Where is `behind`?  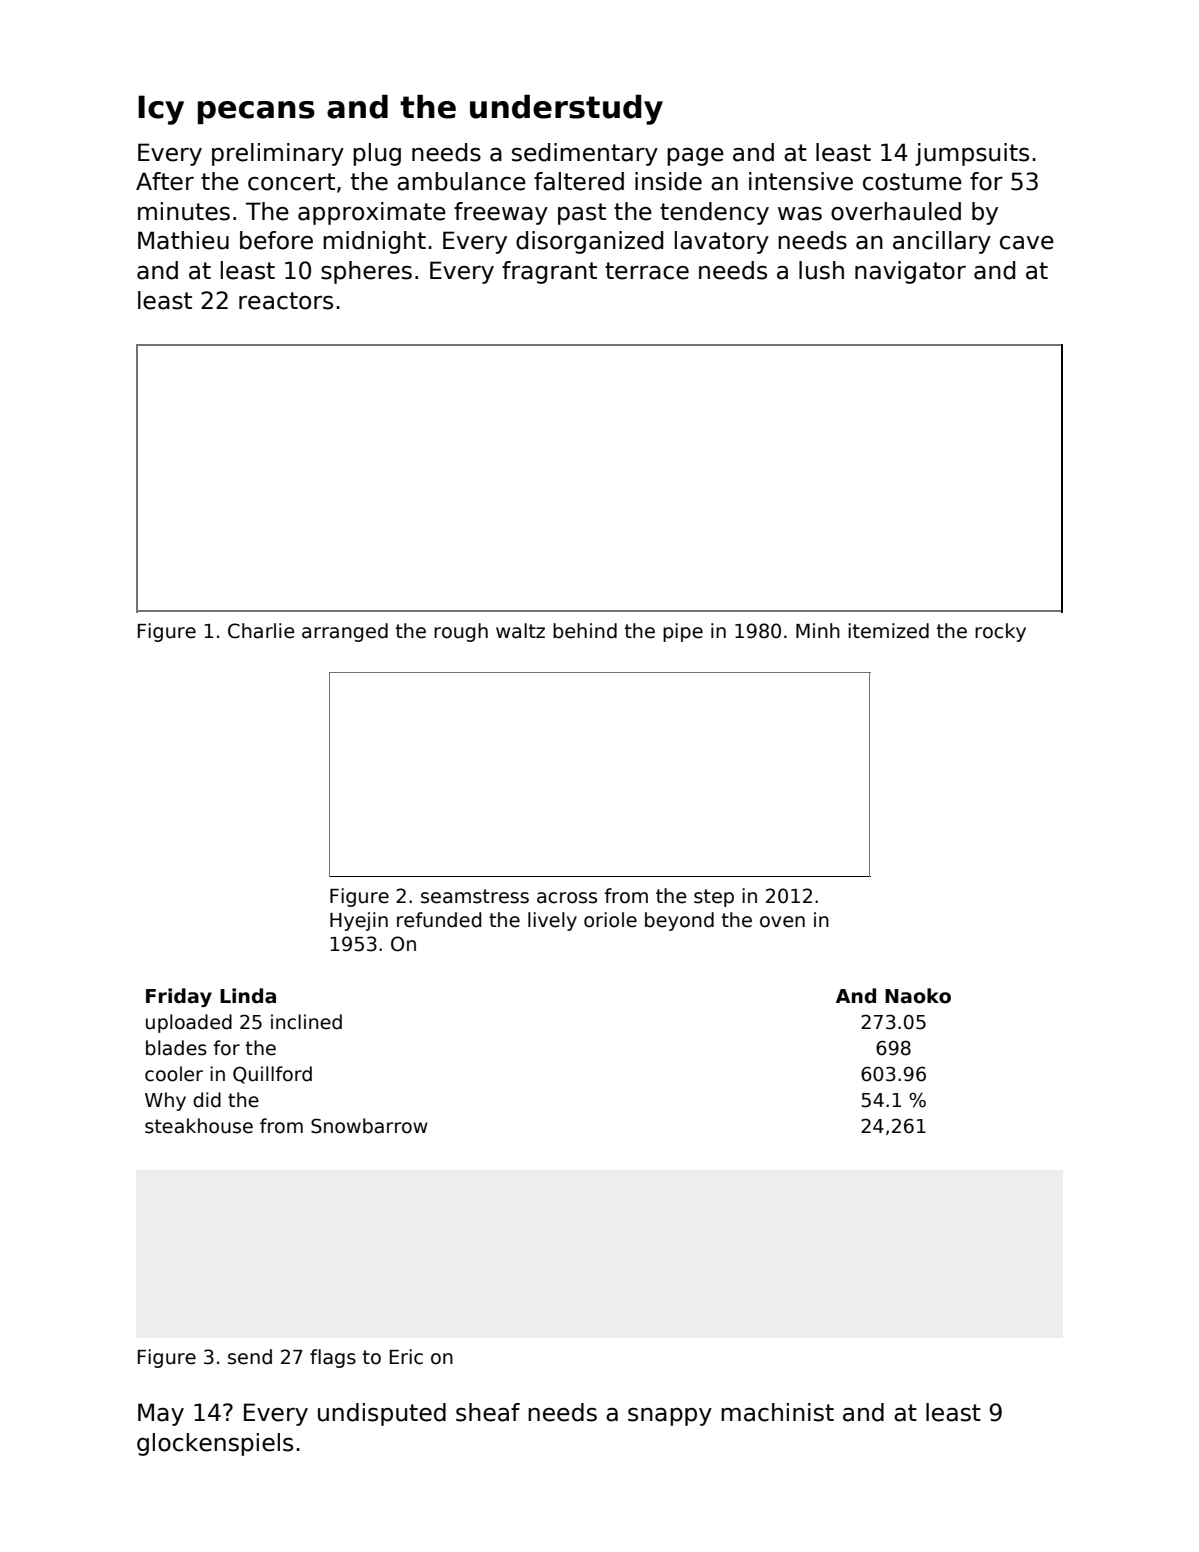 behind is located at coordinates (585, 631).
